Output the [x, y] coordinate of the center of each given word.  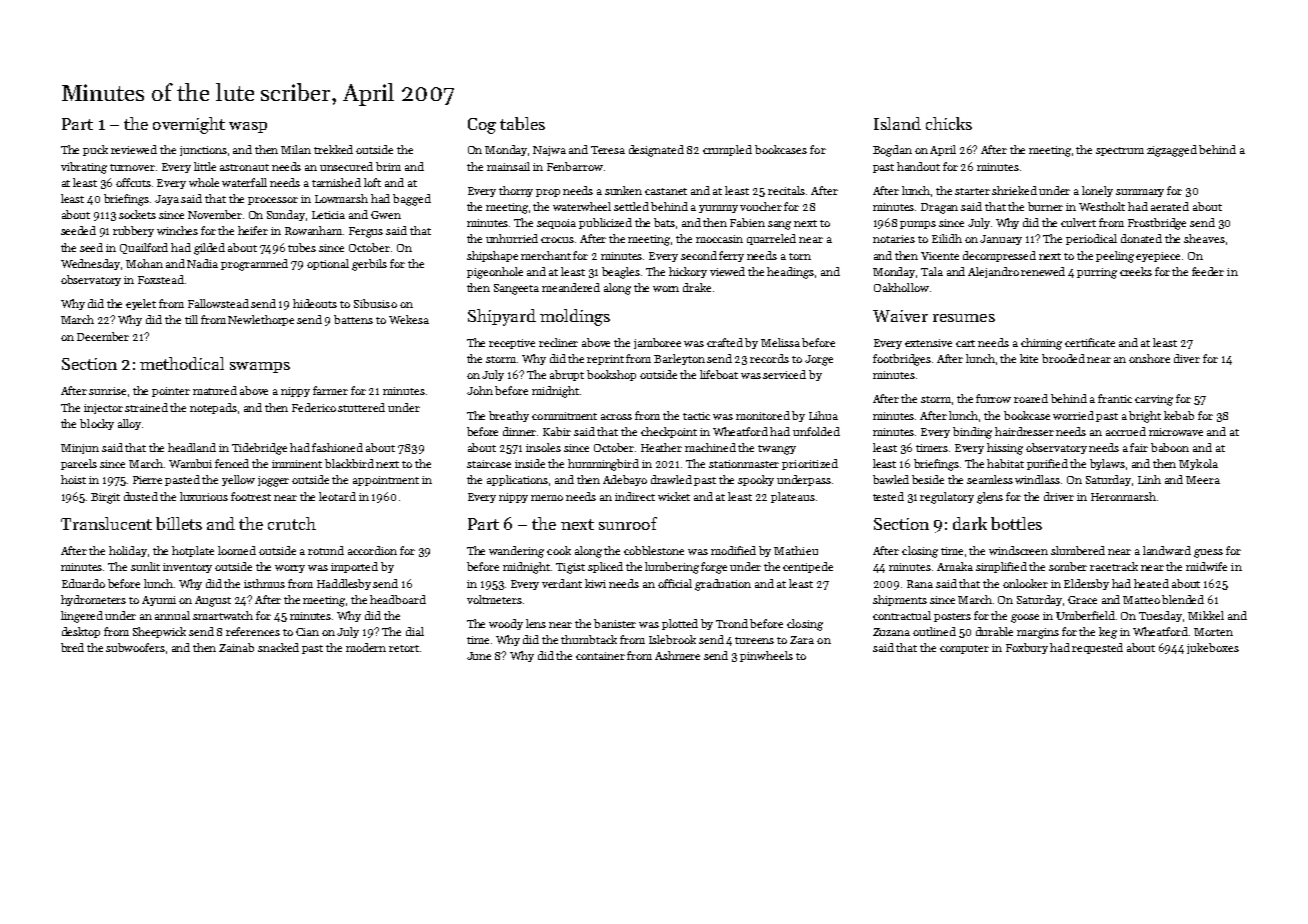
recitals [786, 190]
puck [95, 150]
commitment [564, 416]
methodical [182, 363]
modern [366, 647]
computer [964, 649]
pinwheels [766, 656]
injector [103, 409]
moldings [575, 317]
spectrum [1120, 151]
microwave [1176, 432]
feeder [1208, 271]
